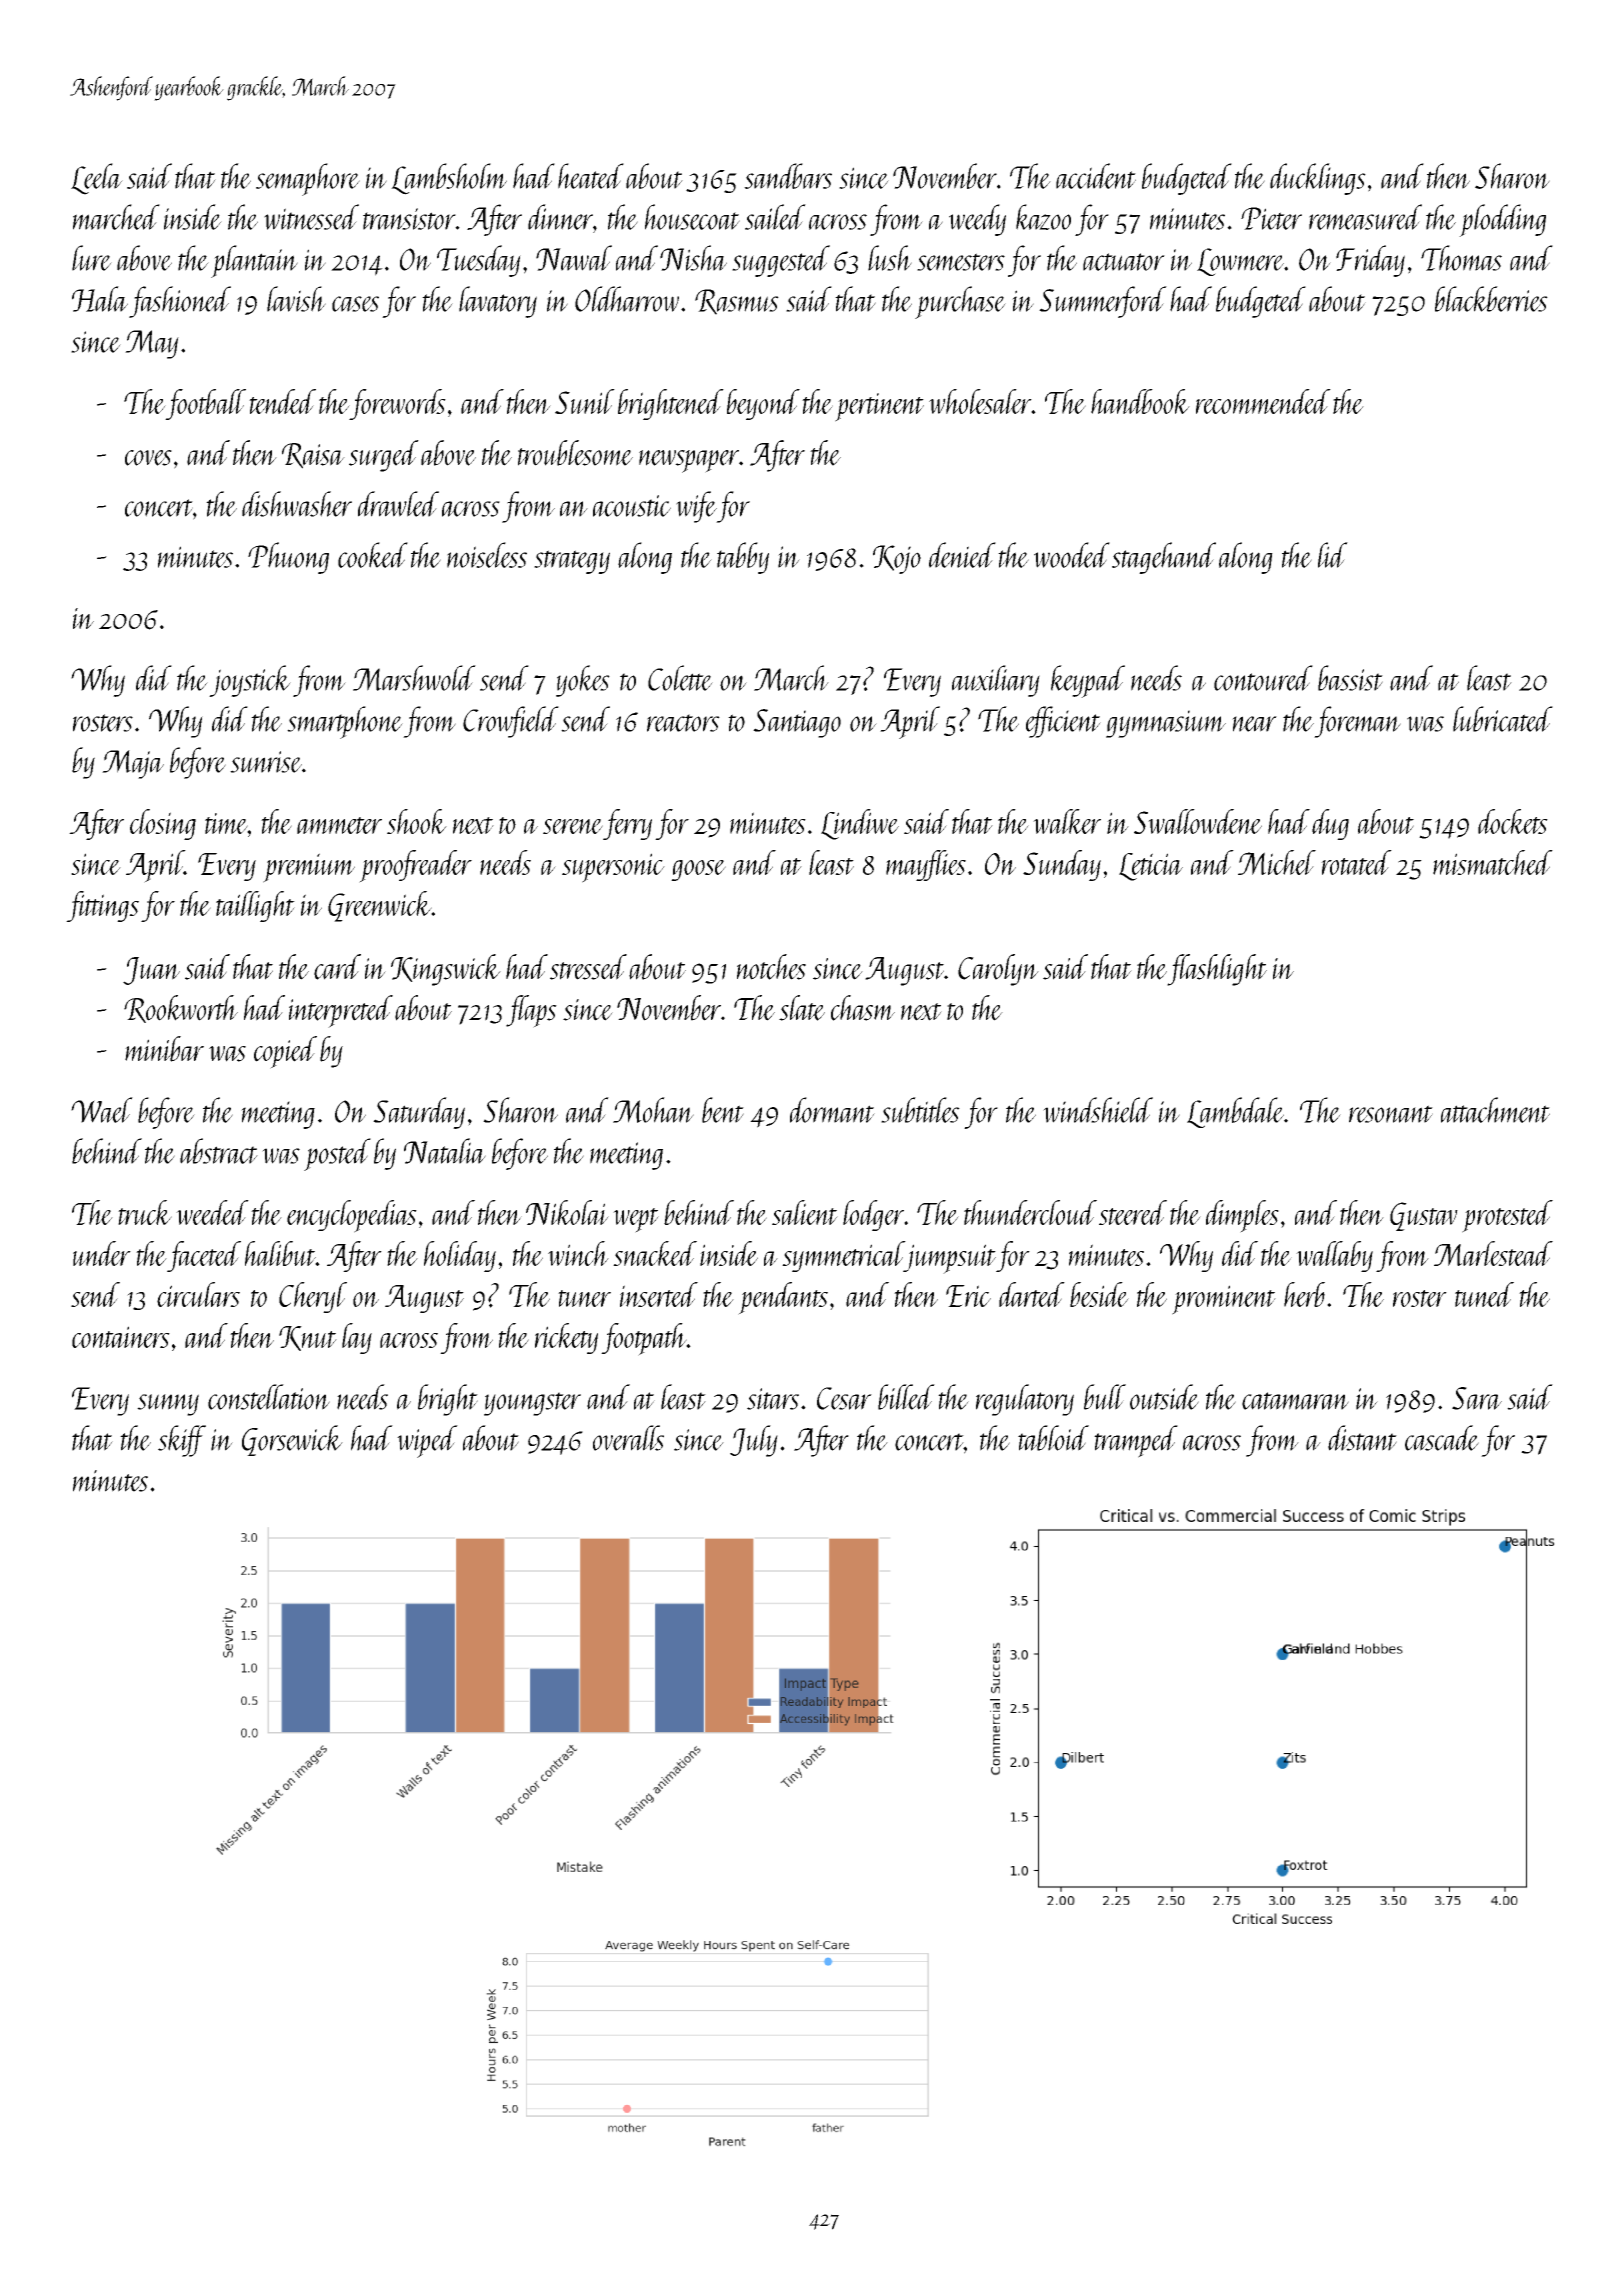 The image size is (1620, 2292). Describe the element at coordinates (1513, 821) in the screenshot. I see `dockets` at that location.
